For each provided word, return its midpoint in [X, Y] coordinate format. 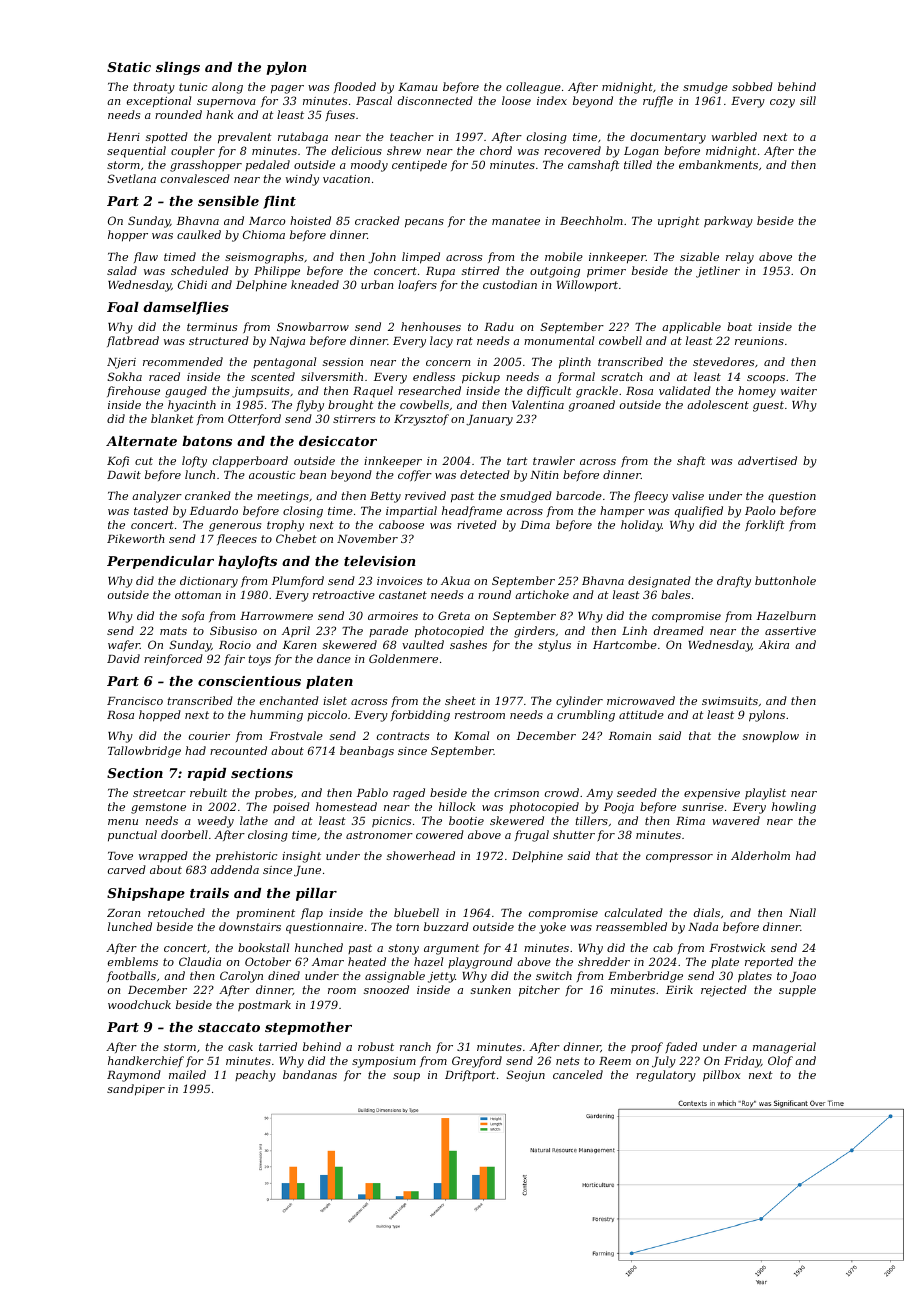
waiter [799, 391]
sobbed [752, 86]
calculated [634, 912]
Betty [385, 497]
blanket [172, 418]
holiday [641, 526]
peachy [255, 1076]
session [343, 362]
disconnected [435, 100]
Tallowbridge [144, 752]
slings [178, 68]
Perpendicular [160, 562]
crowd [562, 792]
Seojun [525, 1076]
